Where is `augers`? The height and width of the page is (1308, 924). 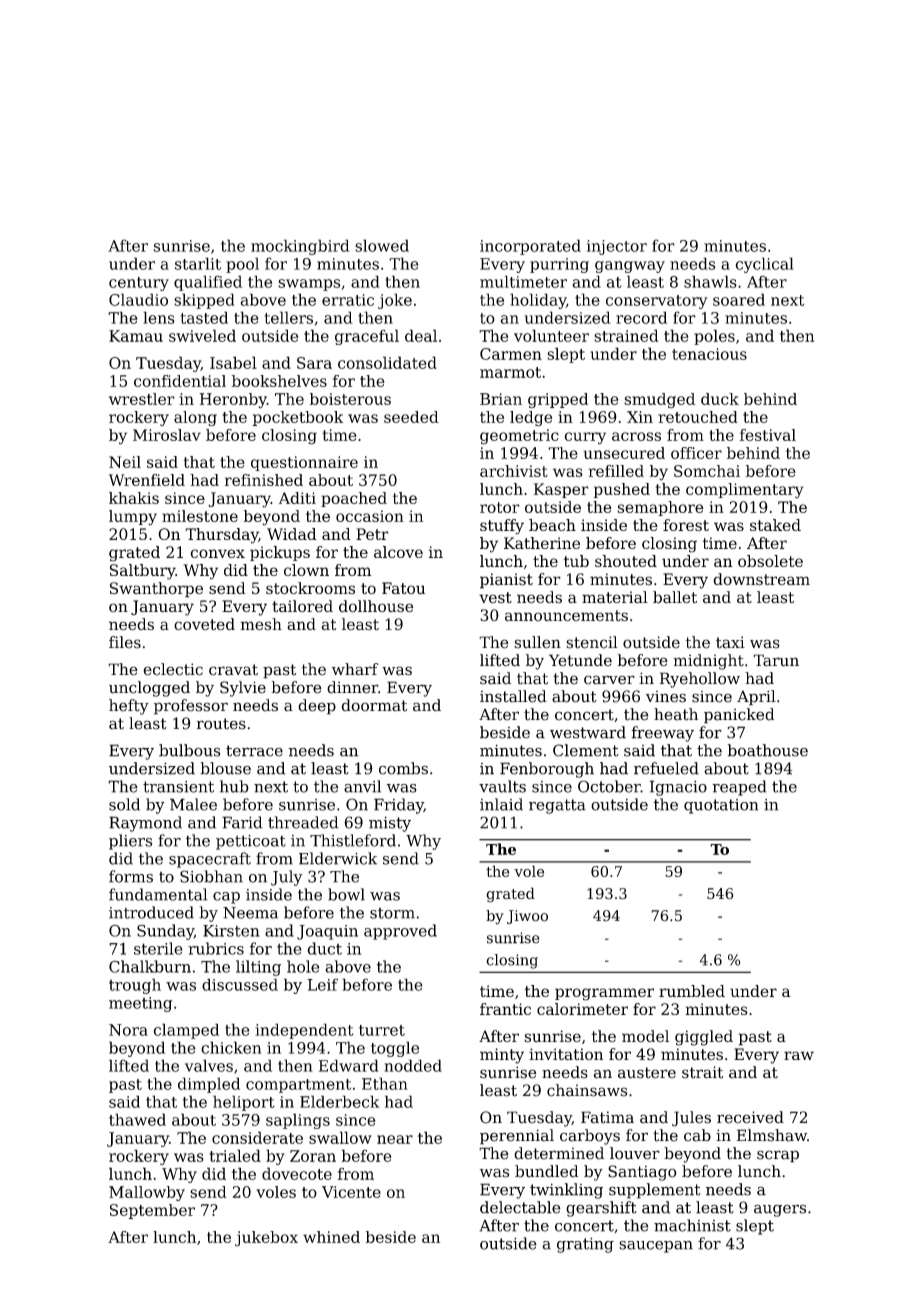 augers is located at coordinates (780, 1210).
